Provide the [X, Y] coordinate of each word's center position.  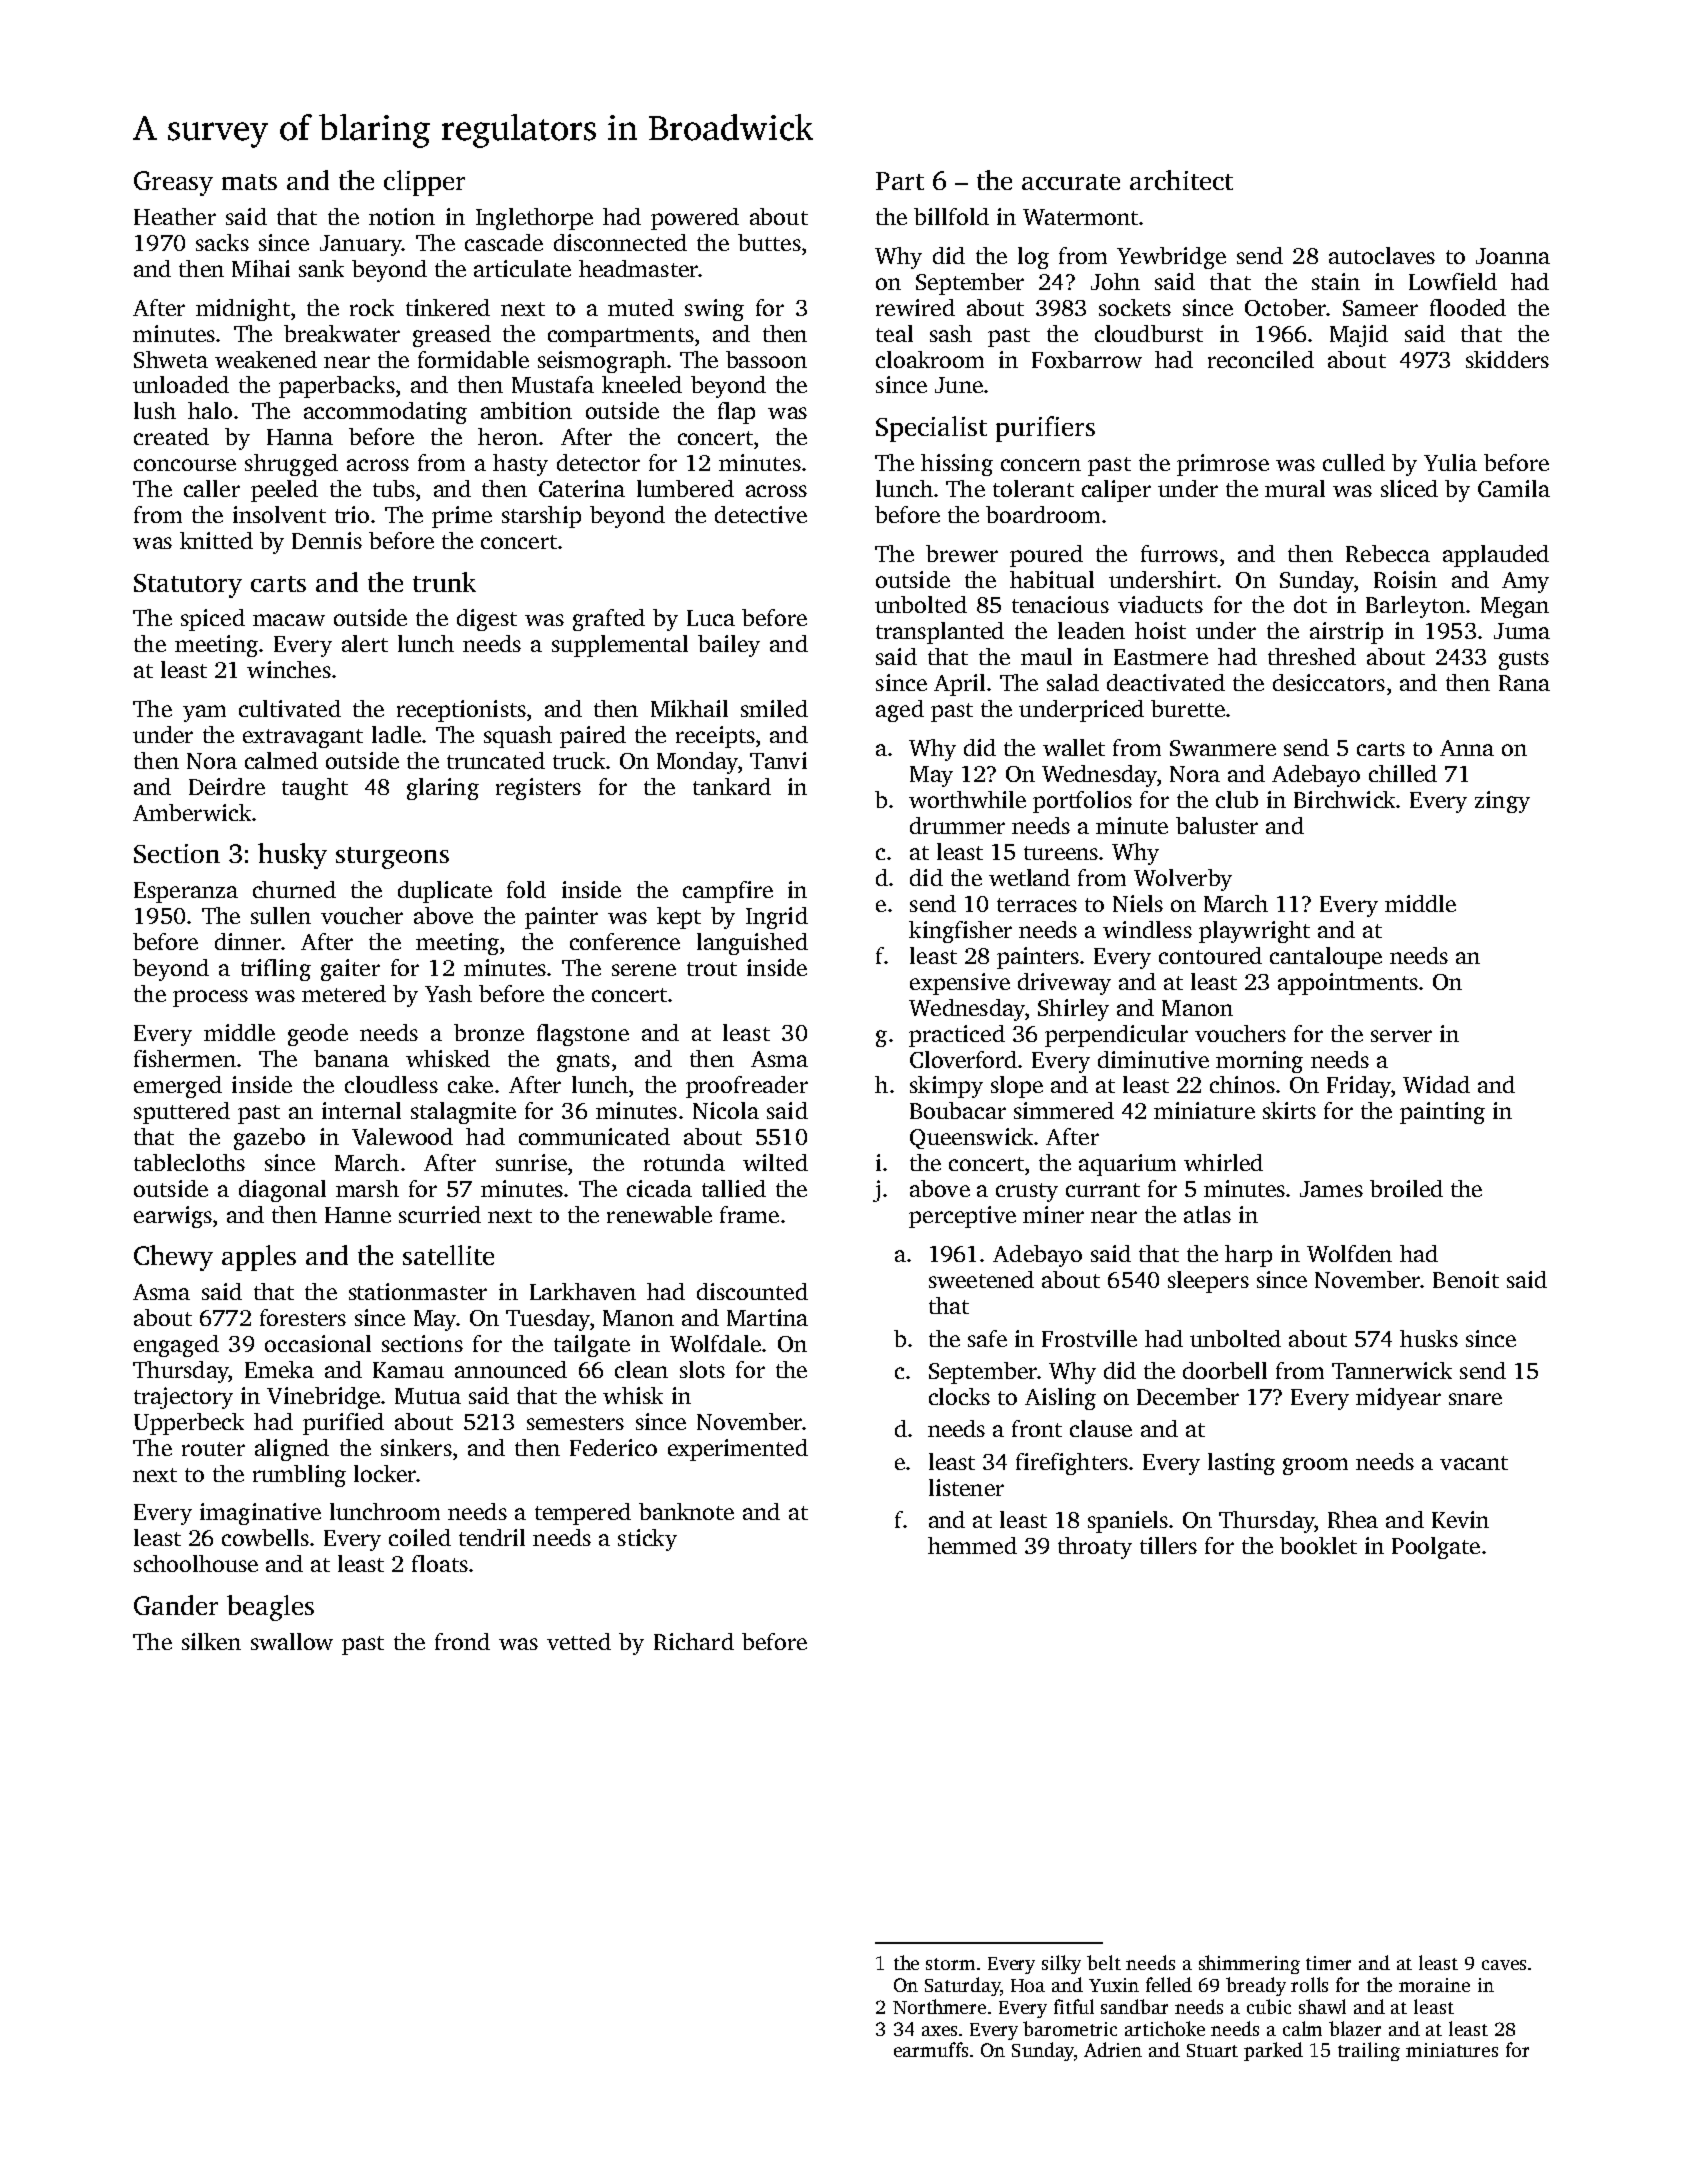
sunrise [531, 1162]
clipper [424, 183]
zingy [1502, 802]
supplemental [620, 646]
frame [749, 1214]
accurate [1071, 182]
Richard [694, 1641]
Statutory [188, 586]
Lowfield [1453, 281]
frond [462, 1641]
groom [1315, 1466]
